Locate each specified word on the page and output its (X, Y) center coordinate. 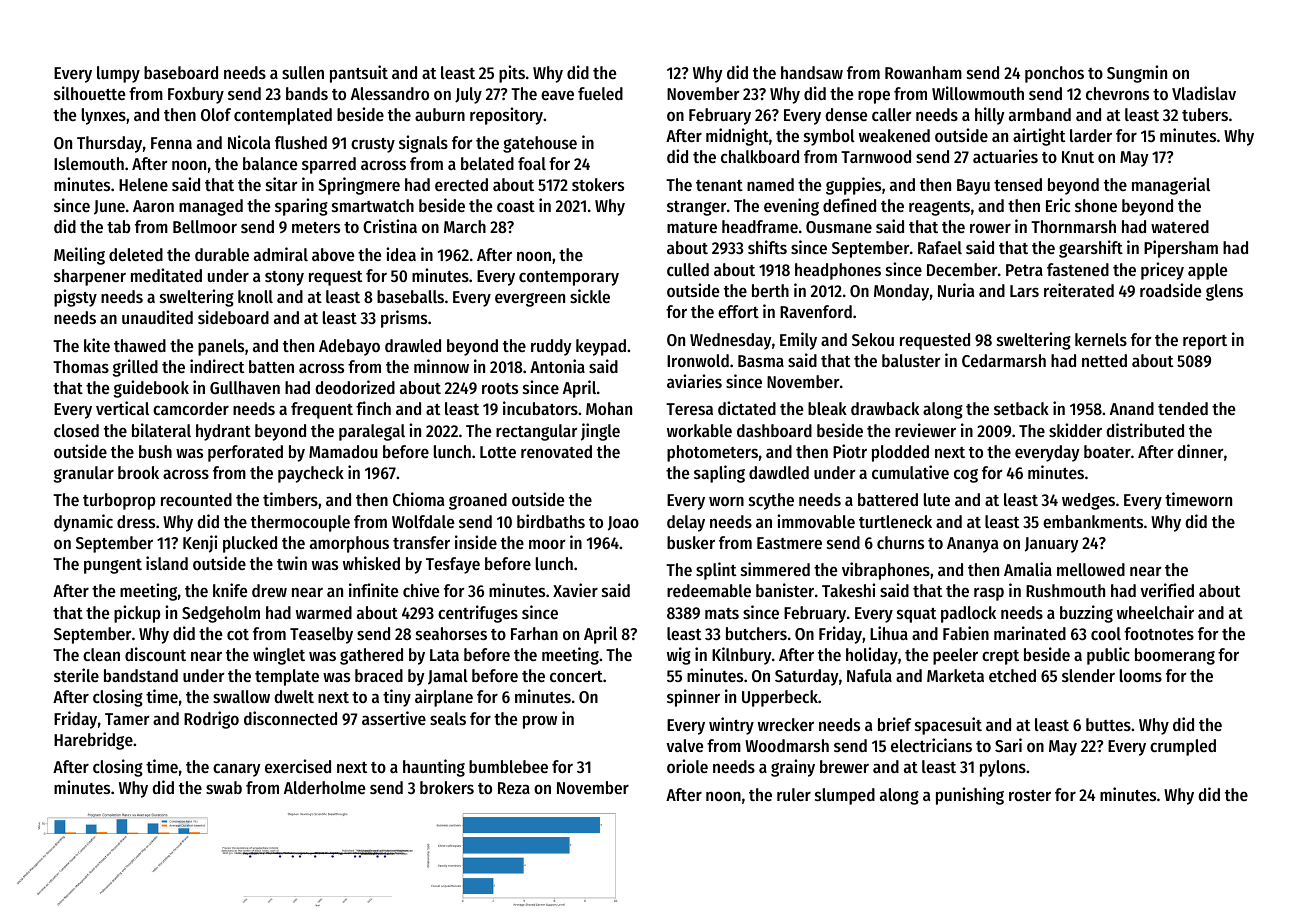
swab (224, 787)
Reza (514, 788)
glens (1224, 292)
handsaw (812, 72)
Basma (761, 361)
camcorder (191, 408)
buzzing (1086, 614)
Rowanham (923, 72)
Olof (216, 114)
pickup (137, 614)
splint (716, 571)
